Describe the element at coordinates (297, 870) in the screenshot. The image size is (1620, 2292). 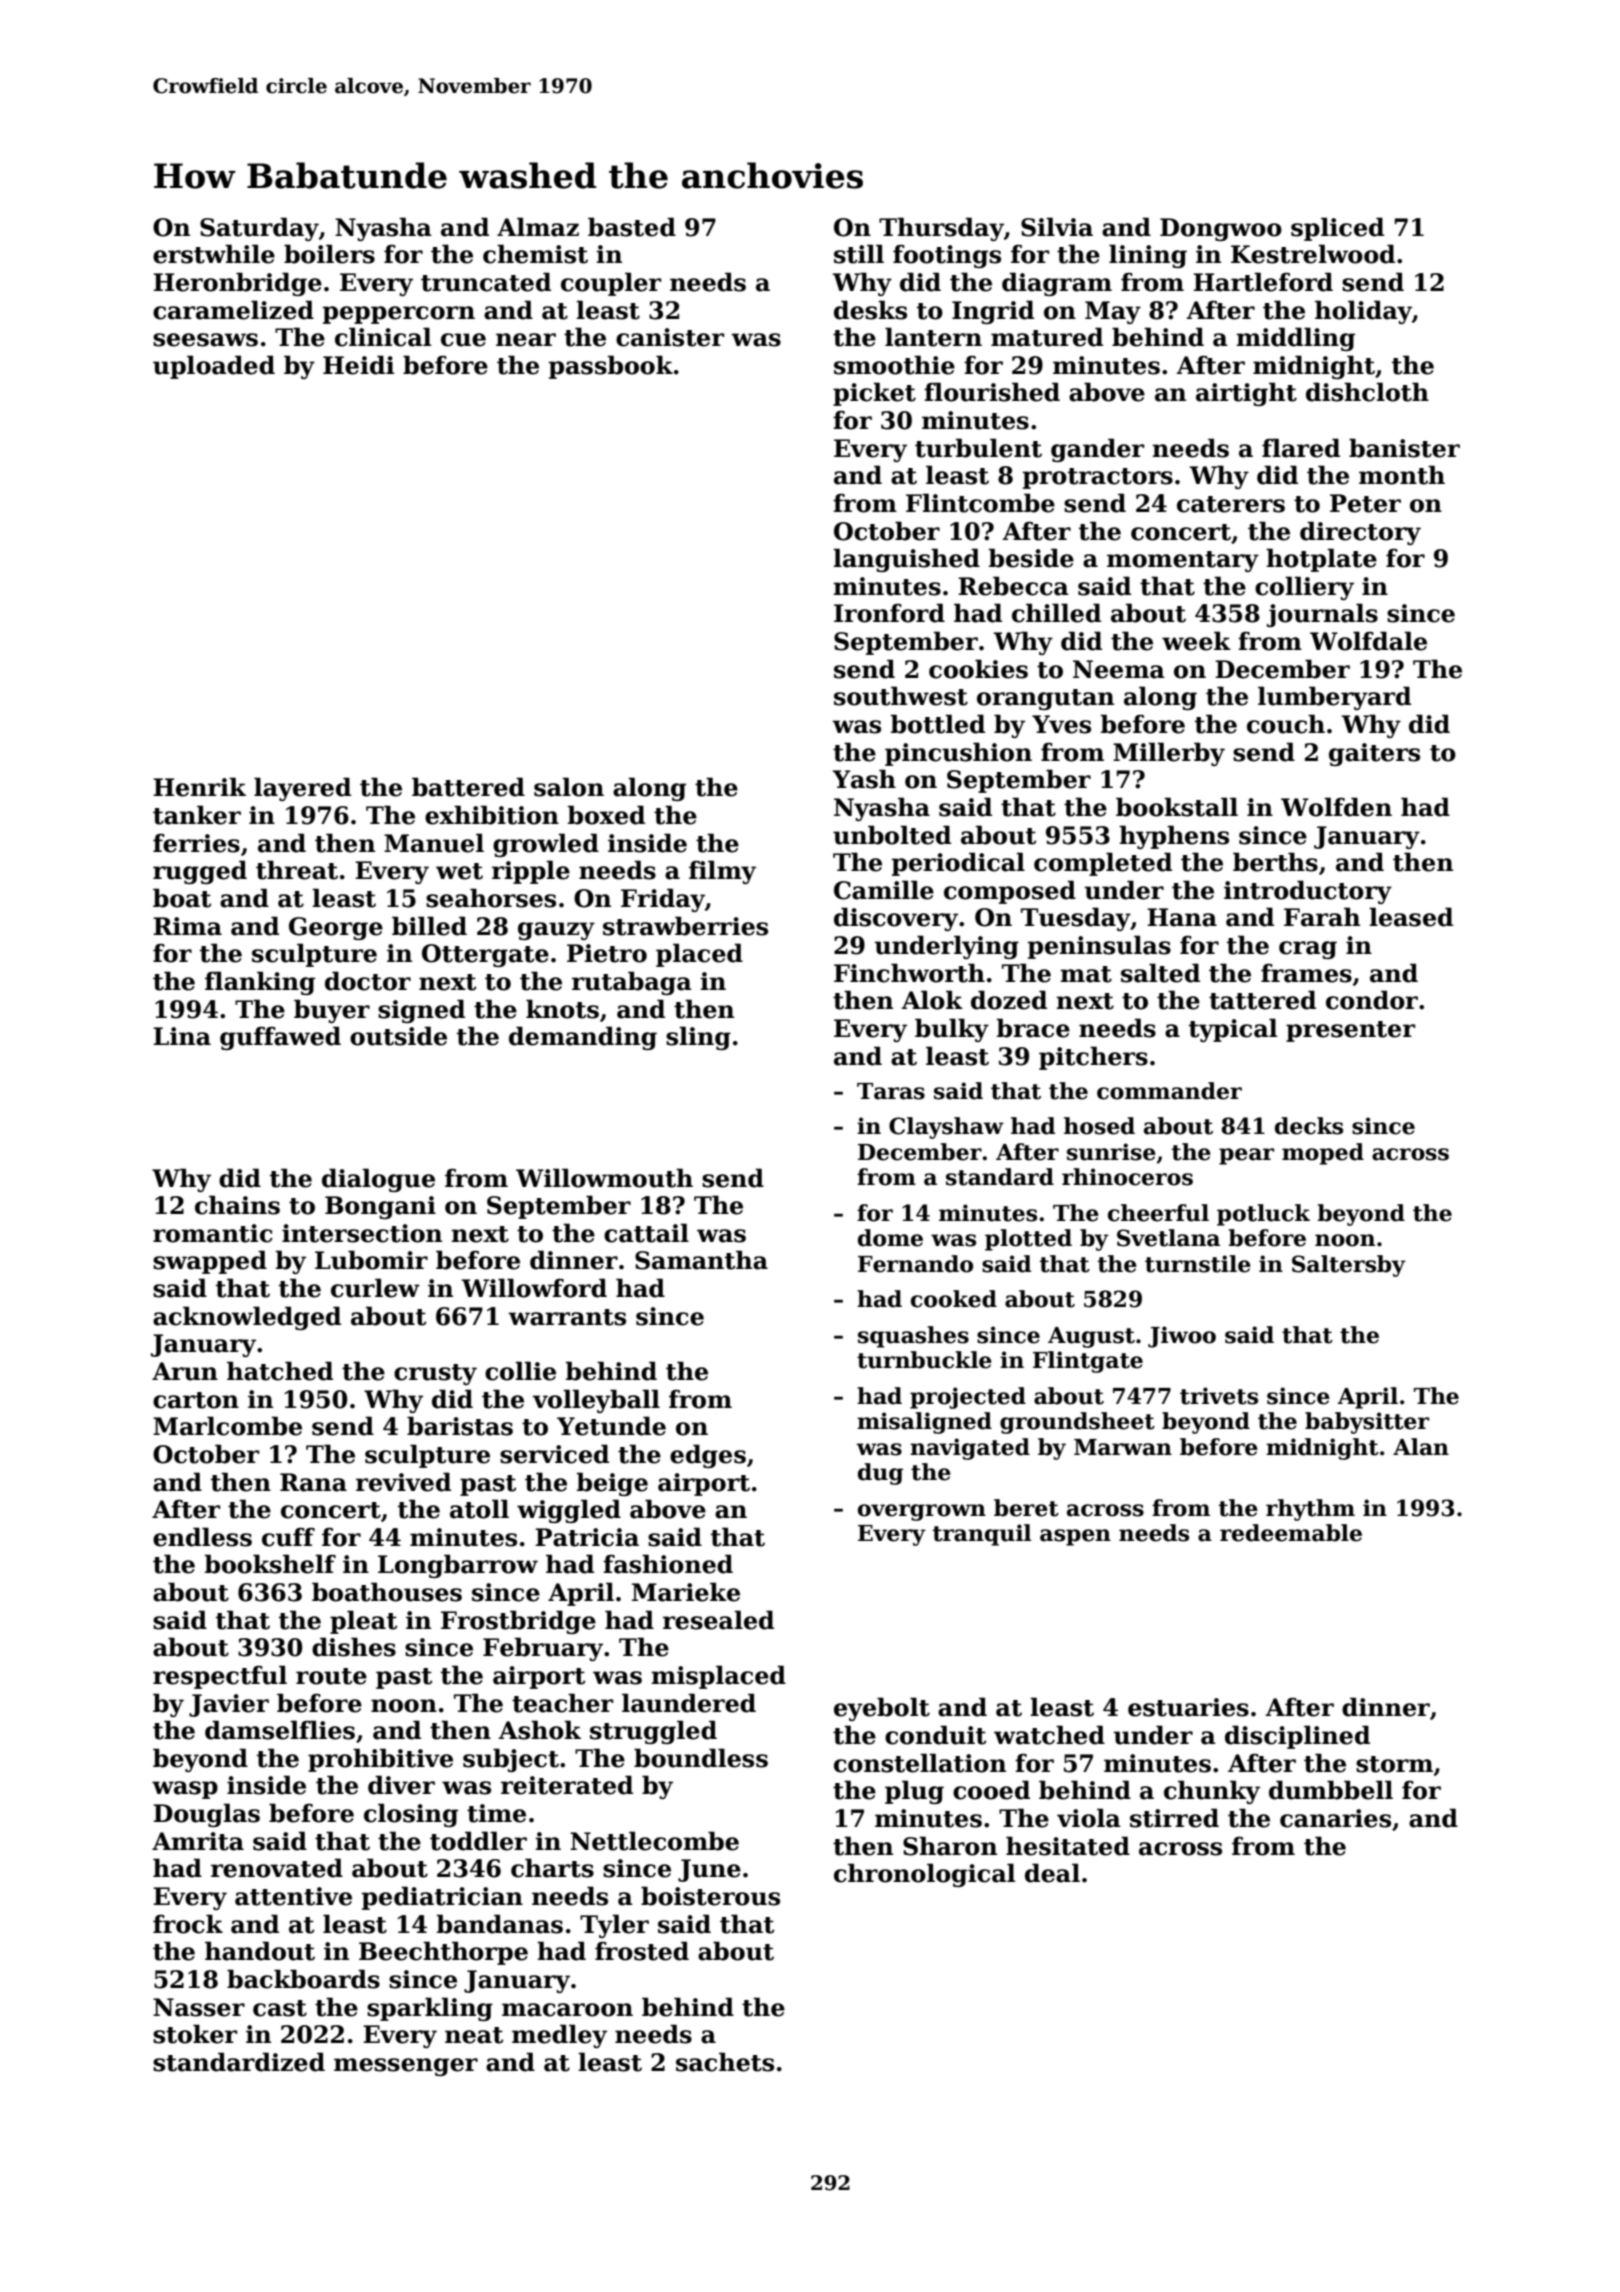
I see `threat` at that location.
